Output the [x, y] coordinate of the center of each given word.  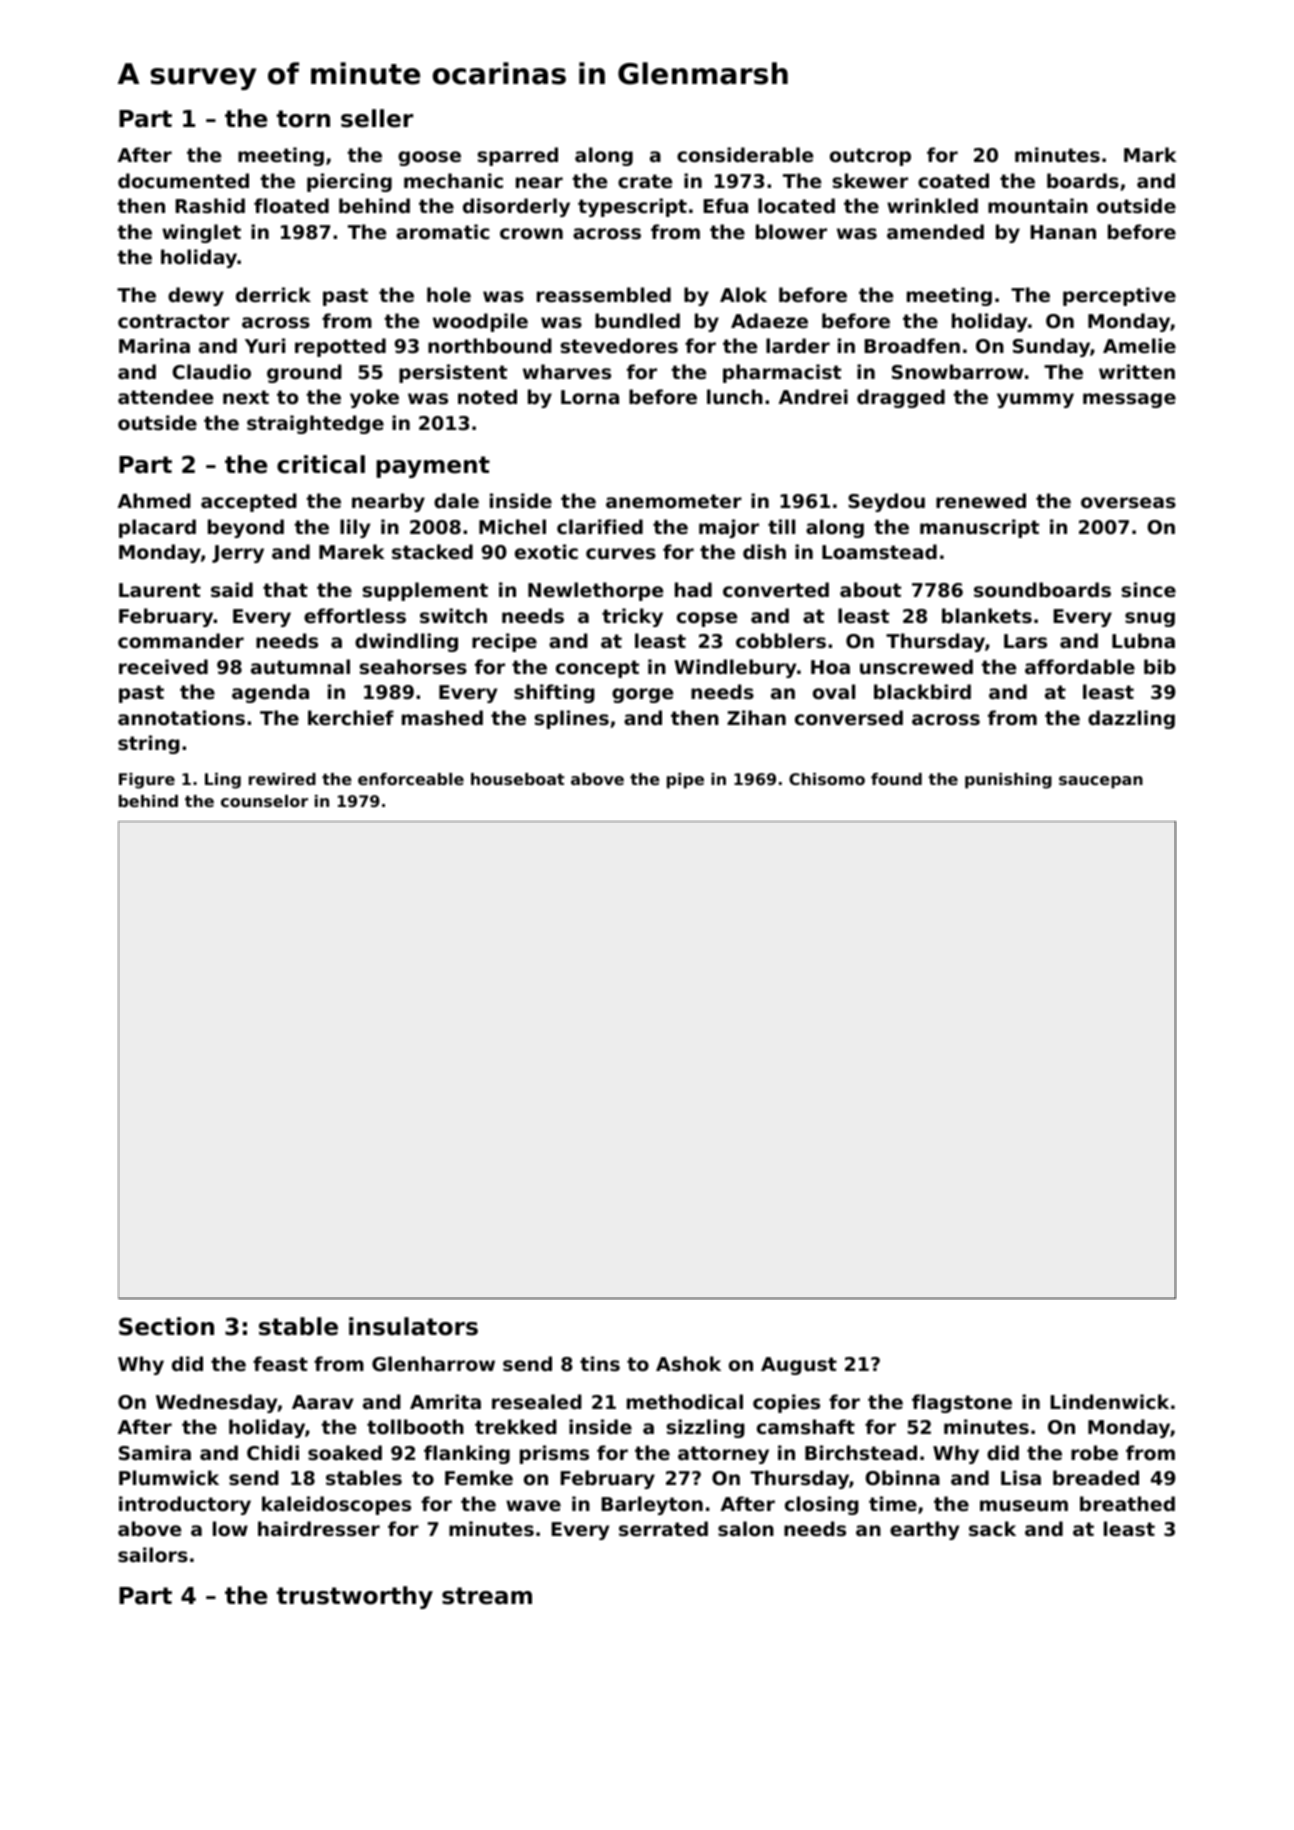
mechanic [453, 180]
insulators [413, 1326]
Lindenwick [1109, 1401]
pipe [685, 781]
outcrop [870, 157]
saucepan [1101, 782]
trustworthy [355, 1597]
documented [183, 180]
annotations [181, 717]
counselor [264, 801]
